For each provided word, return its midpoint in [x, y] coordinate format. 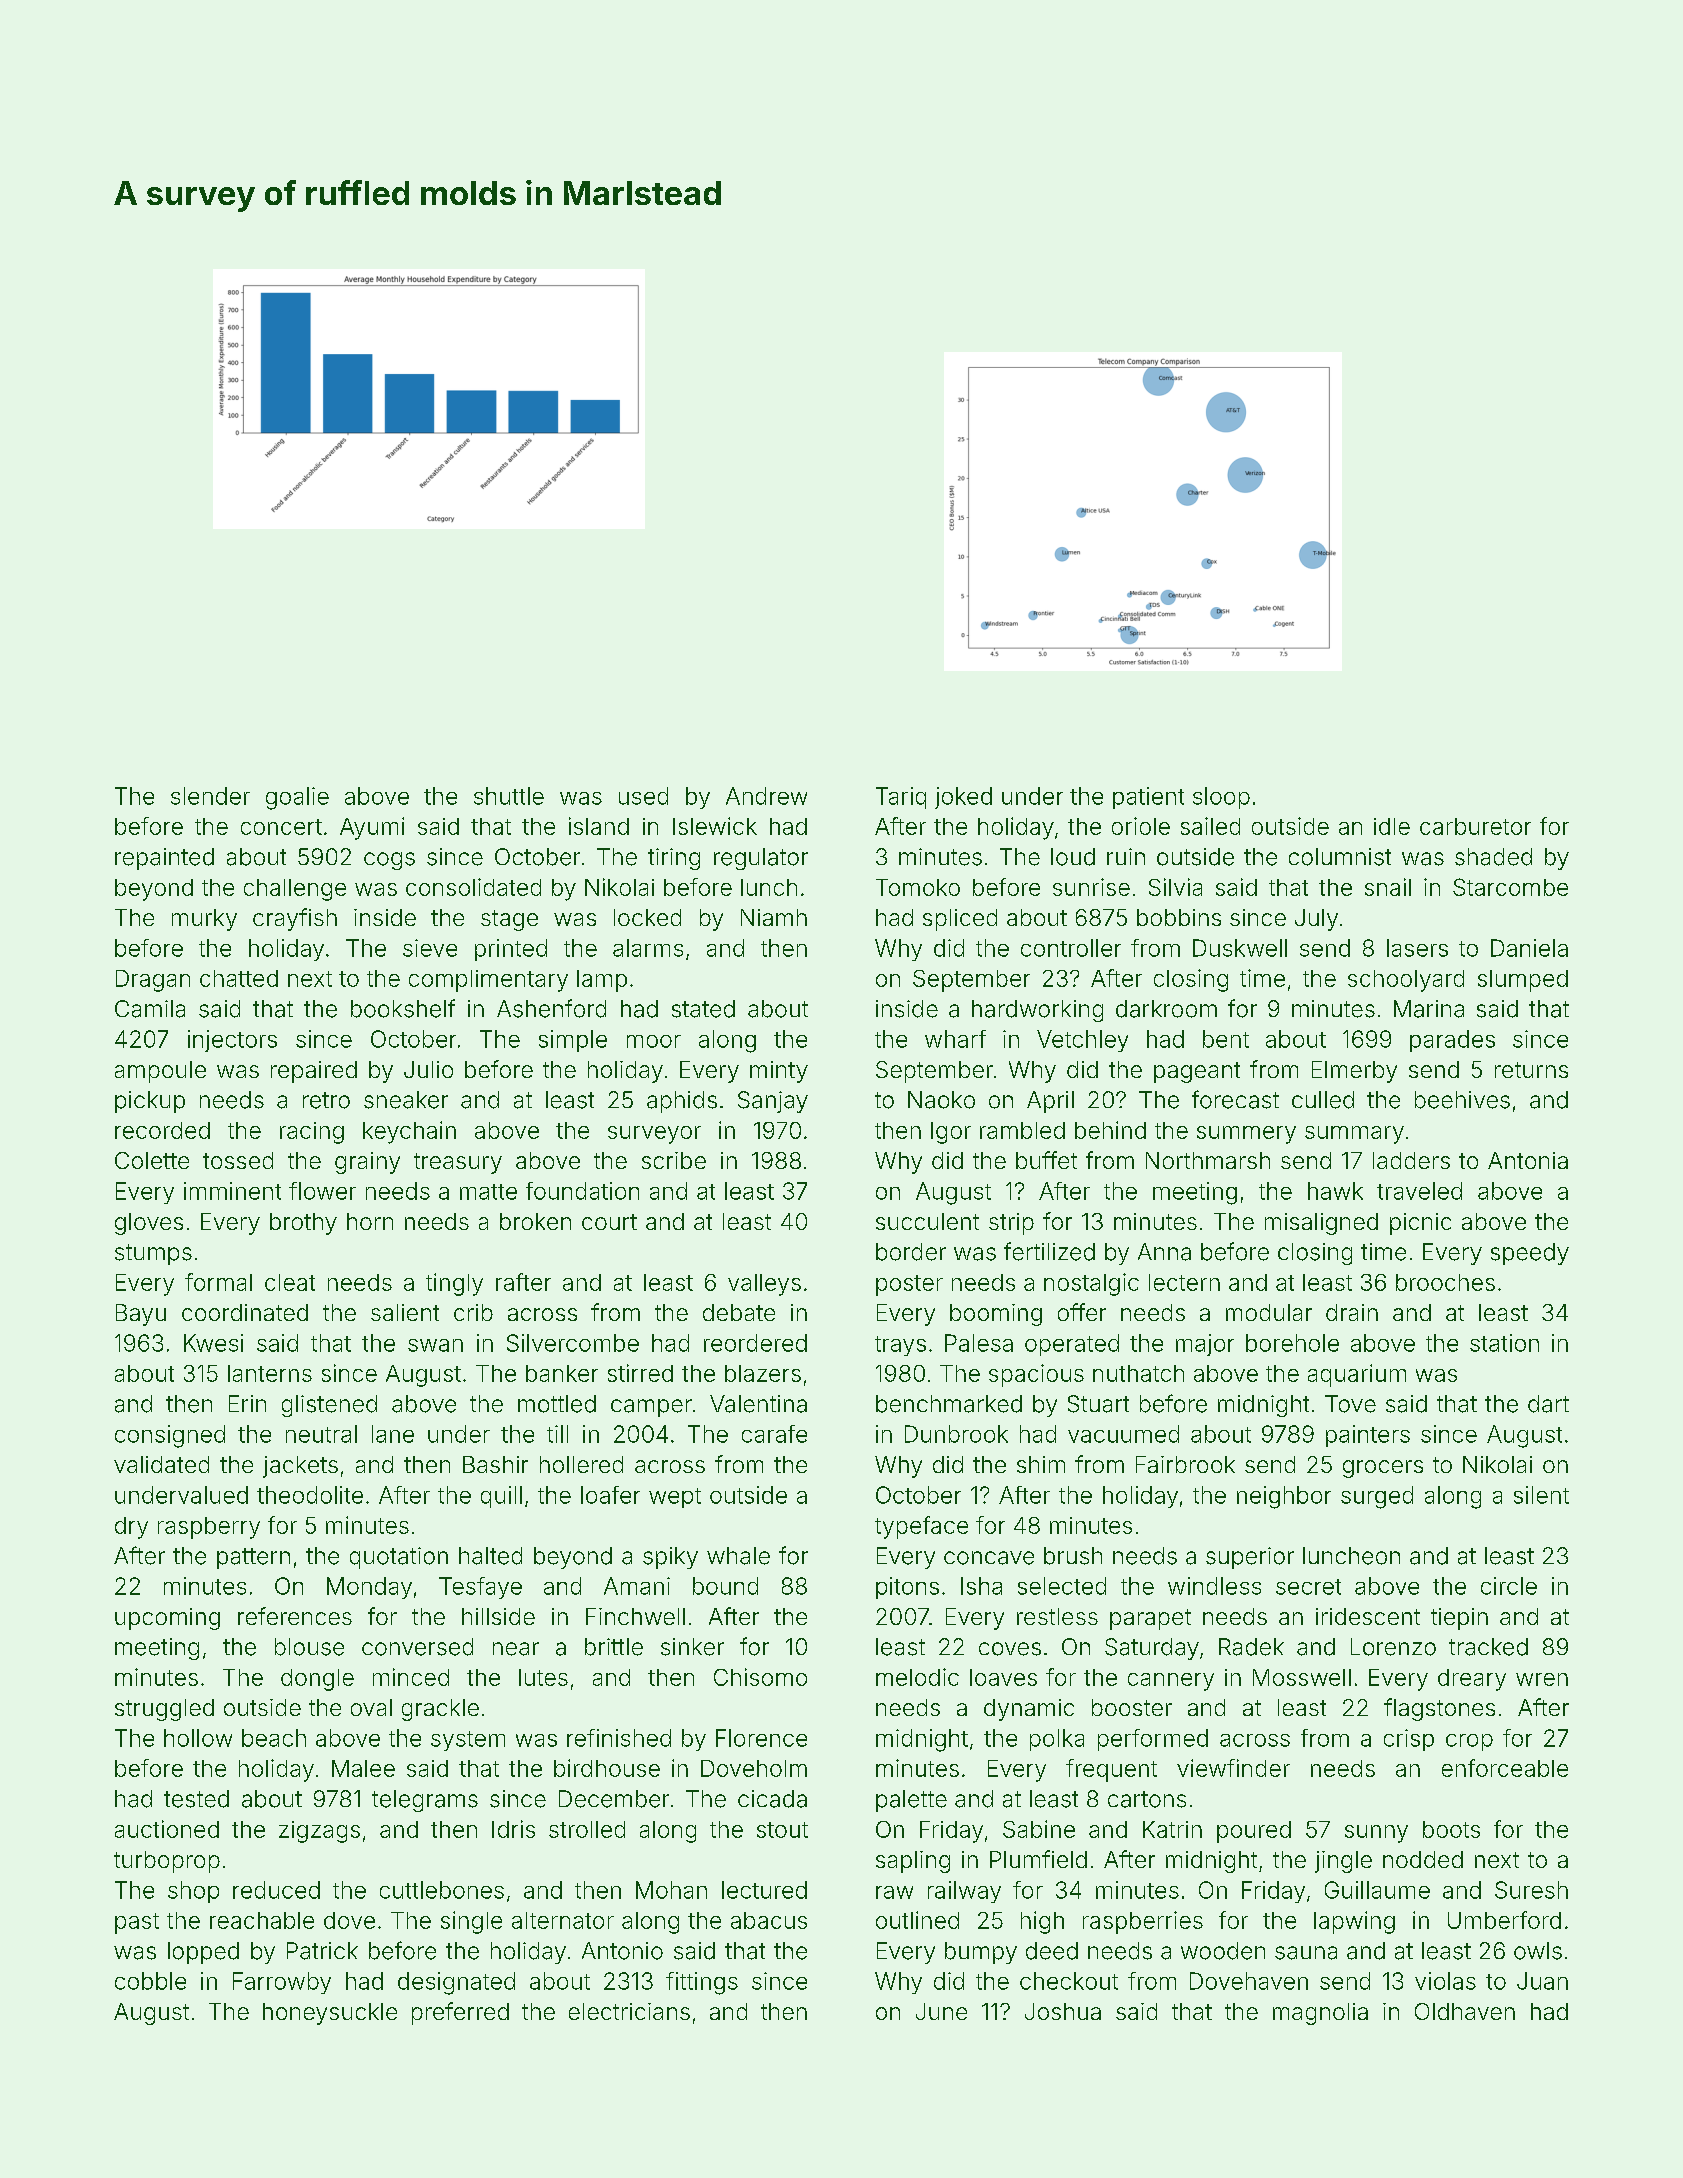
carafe [774, 1434]
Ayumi [372, 828]
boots [1451, 1829]
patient [1148, 798]
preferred [460, 2013]
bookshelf [403, 1008]
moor [654, 1041]
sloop [1221, 798]
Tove [1350, 1404]
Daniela [1529, 948]
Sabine [1039, 1829]
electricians [629, 2011]
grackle [440, 1710]
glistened [329, 1406]
